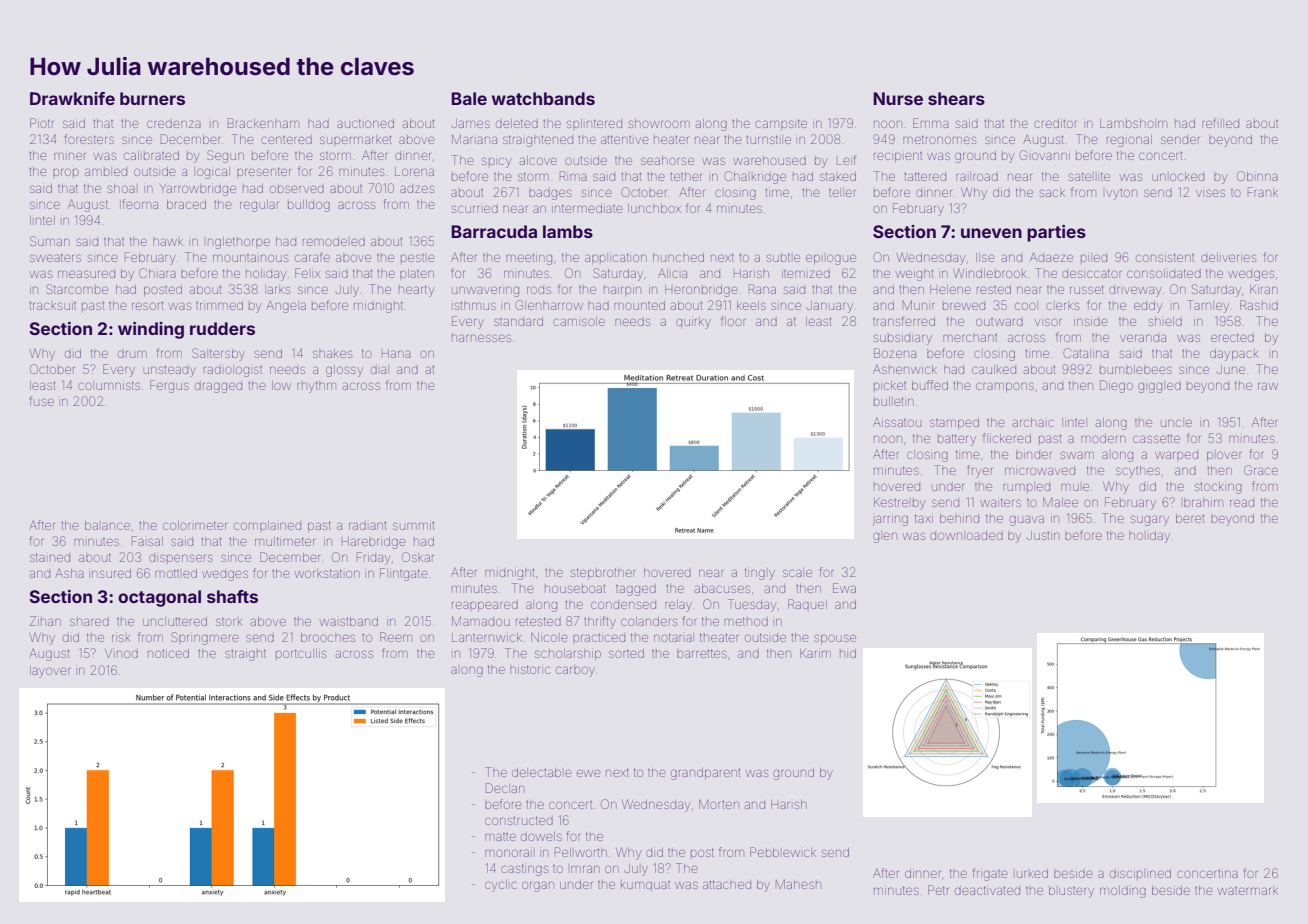  I want to click on burners, so click(152, 98).
